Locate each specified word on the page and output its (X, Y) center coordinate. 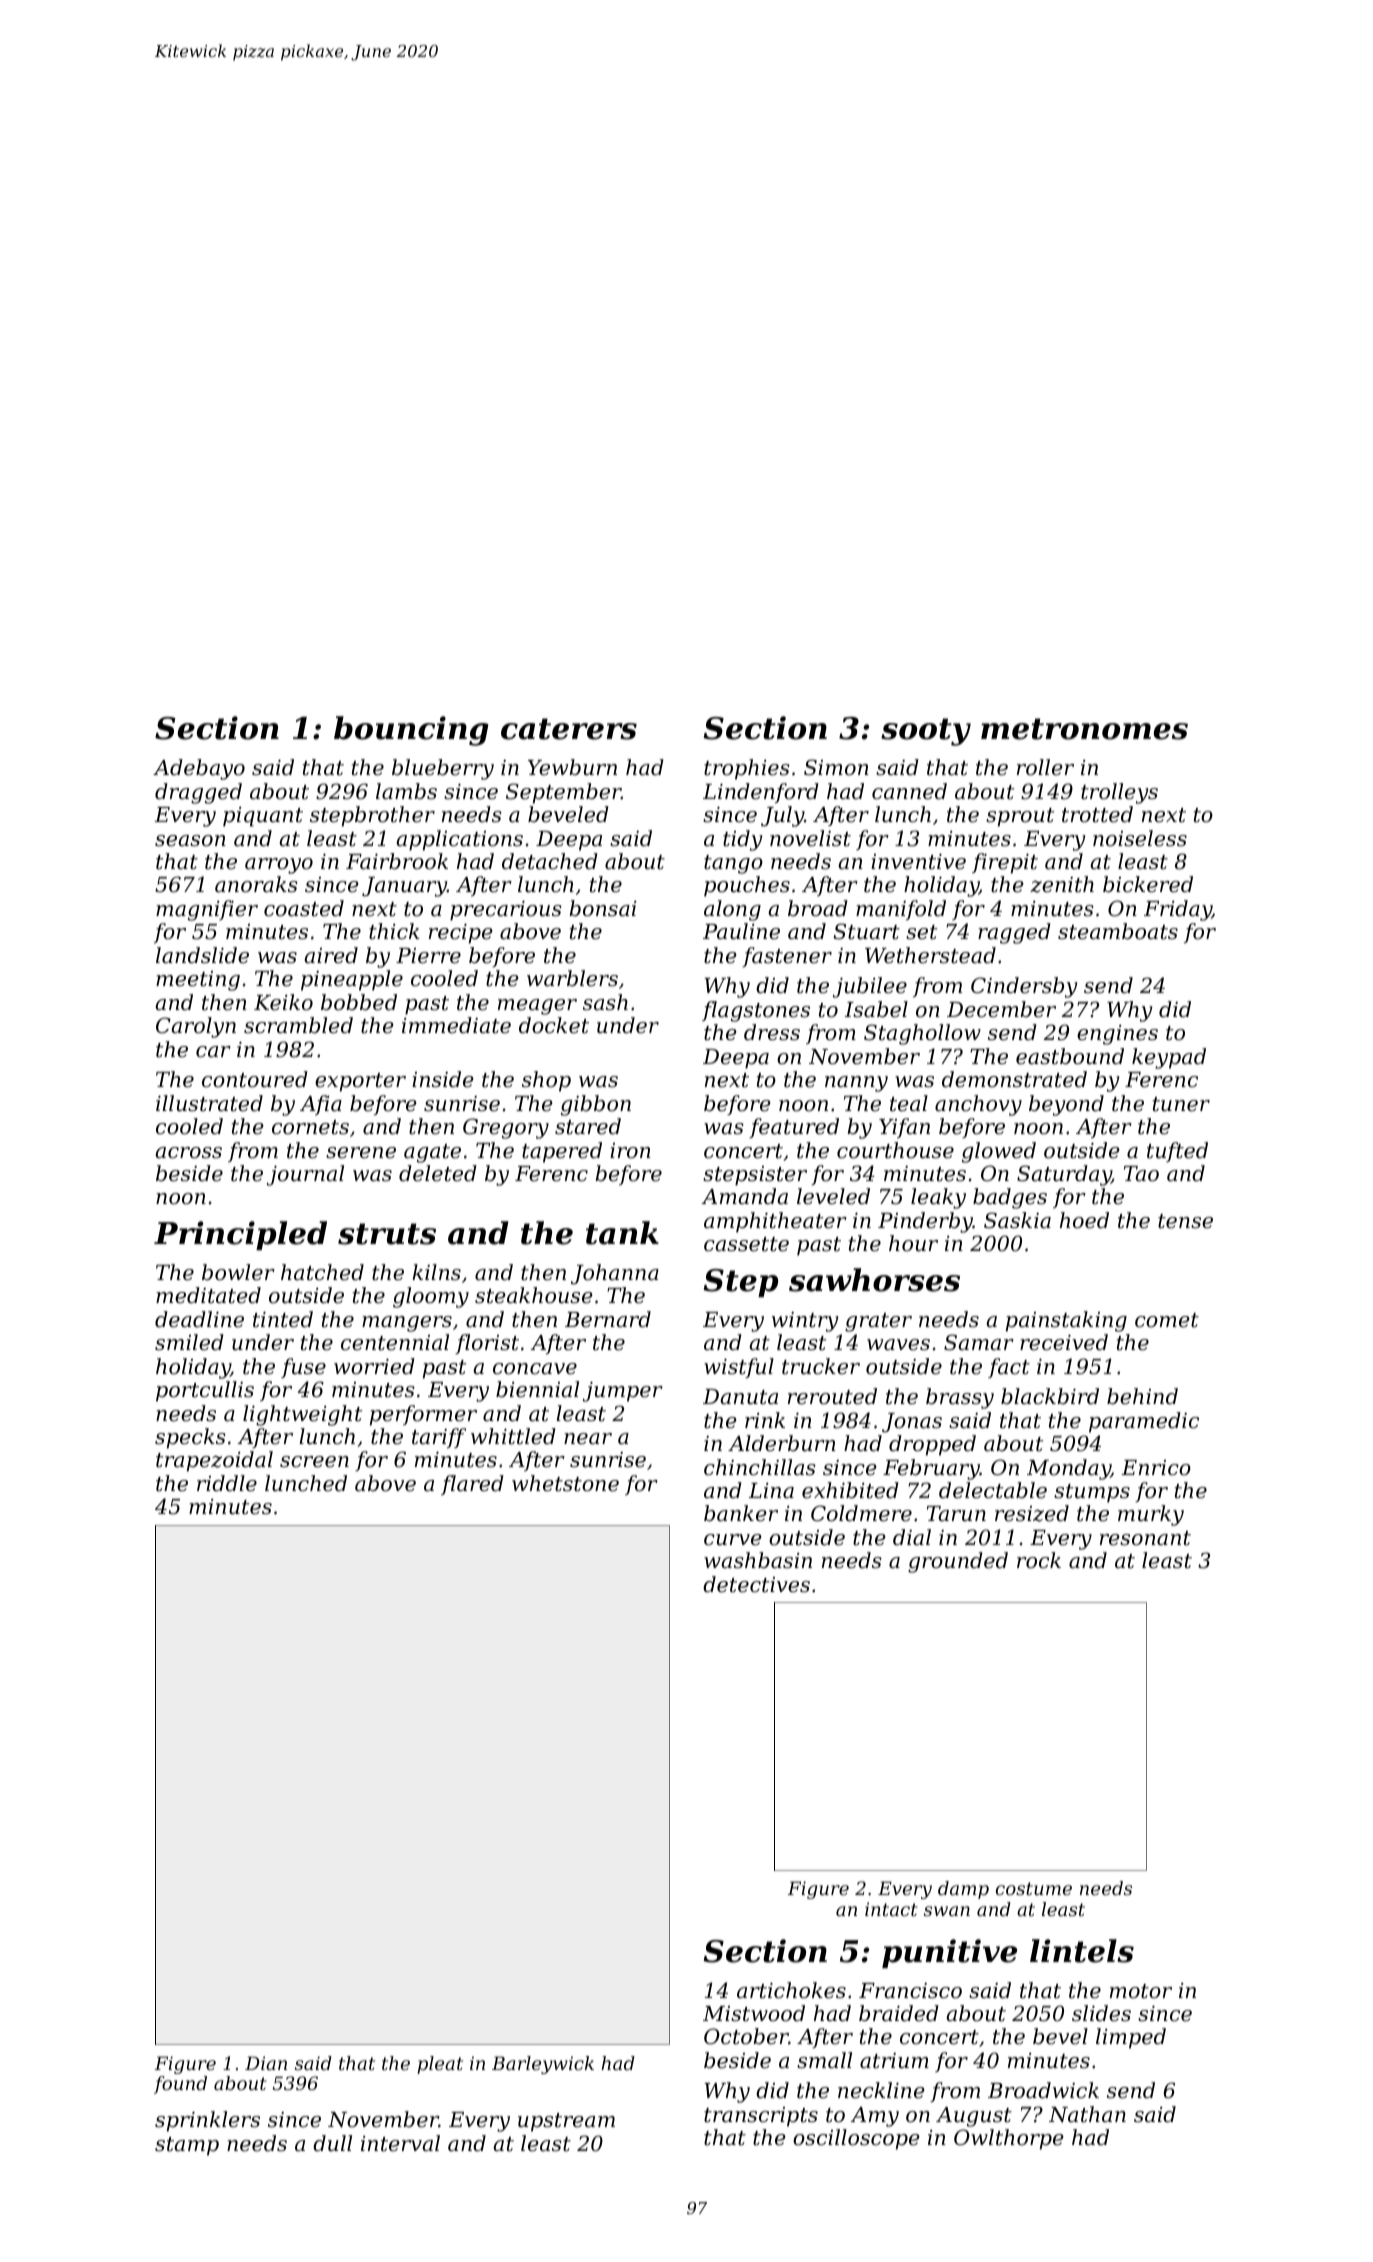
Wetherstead (930, 955)
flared (472, 1485)
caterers (569, 729)
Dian (266, 2063)
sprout (1020, 817)
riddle (227, 1483)
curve (733, 1540)
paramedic (1144, 1422)
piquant (263, 817)
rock (1039, 1560)
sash (605, 1002)
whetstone (565, 1483)
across (188, 1153)
